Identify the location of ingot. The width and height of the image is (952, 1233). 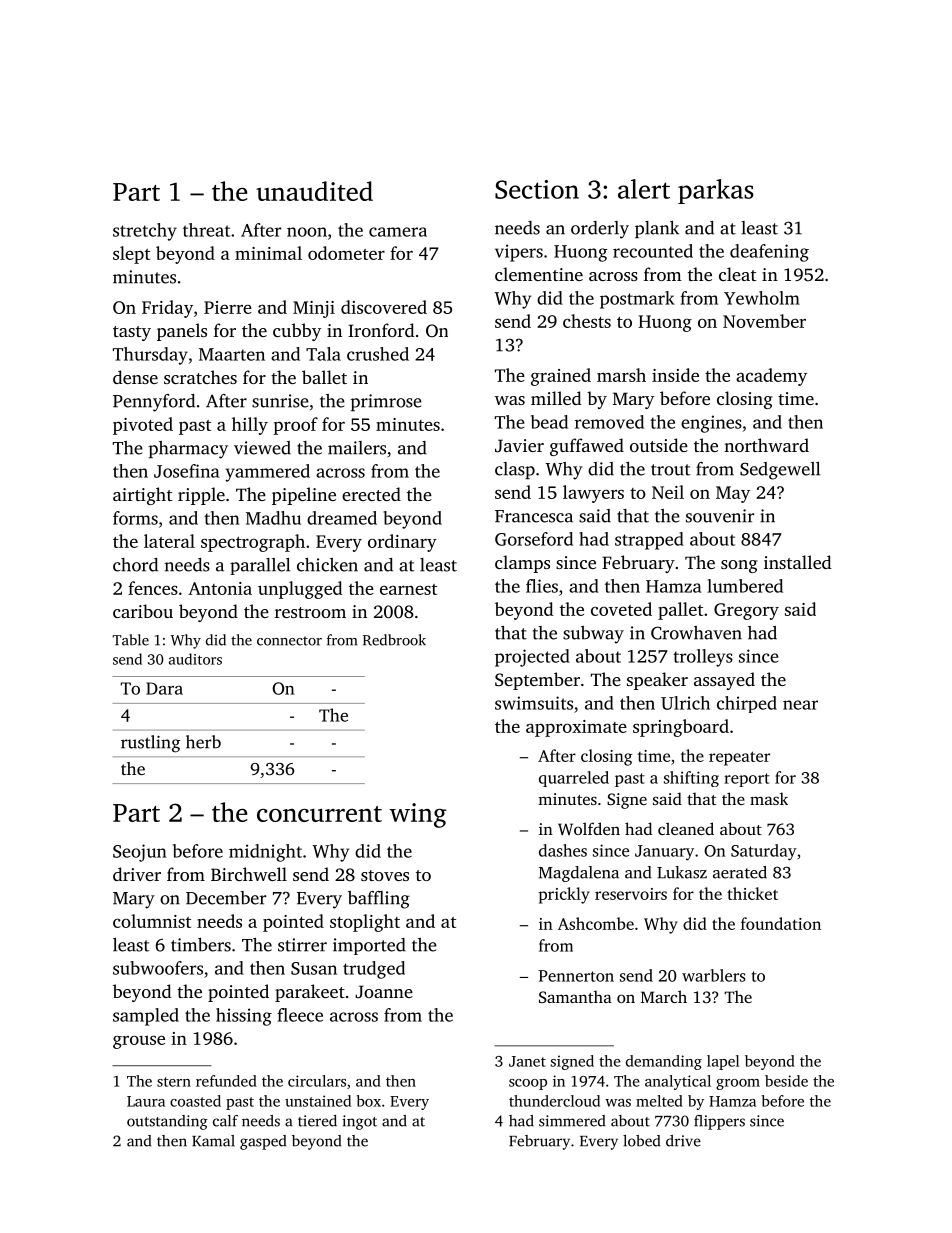
(359, 1122).
